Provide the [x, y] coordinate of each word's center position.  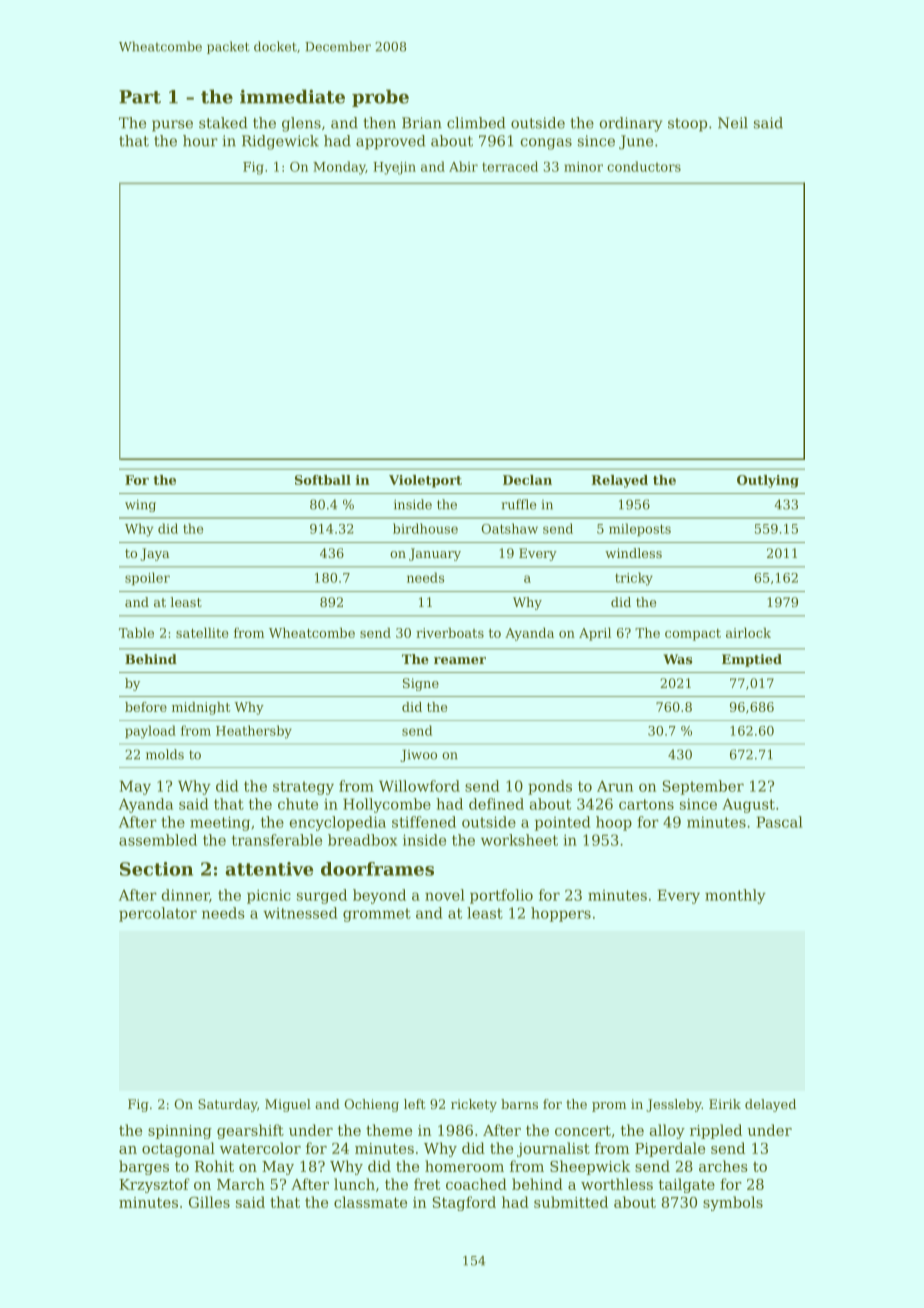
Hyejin [394, 168]
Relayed [619, 481]
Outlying [768, 481]
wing [140, 506]
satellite [202, 633]
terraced [510, 166]
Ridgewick [280, 142]
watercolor [260, 1148]
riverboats [450, 633]
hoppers [561, 914]
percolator [158, 914]
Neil [733, 123]
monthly [735, 896]
